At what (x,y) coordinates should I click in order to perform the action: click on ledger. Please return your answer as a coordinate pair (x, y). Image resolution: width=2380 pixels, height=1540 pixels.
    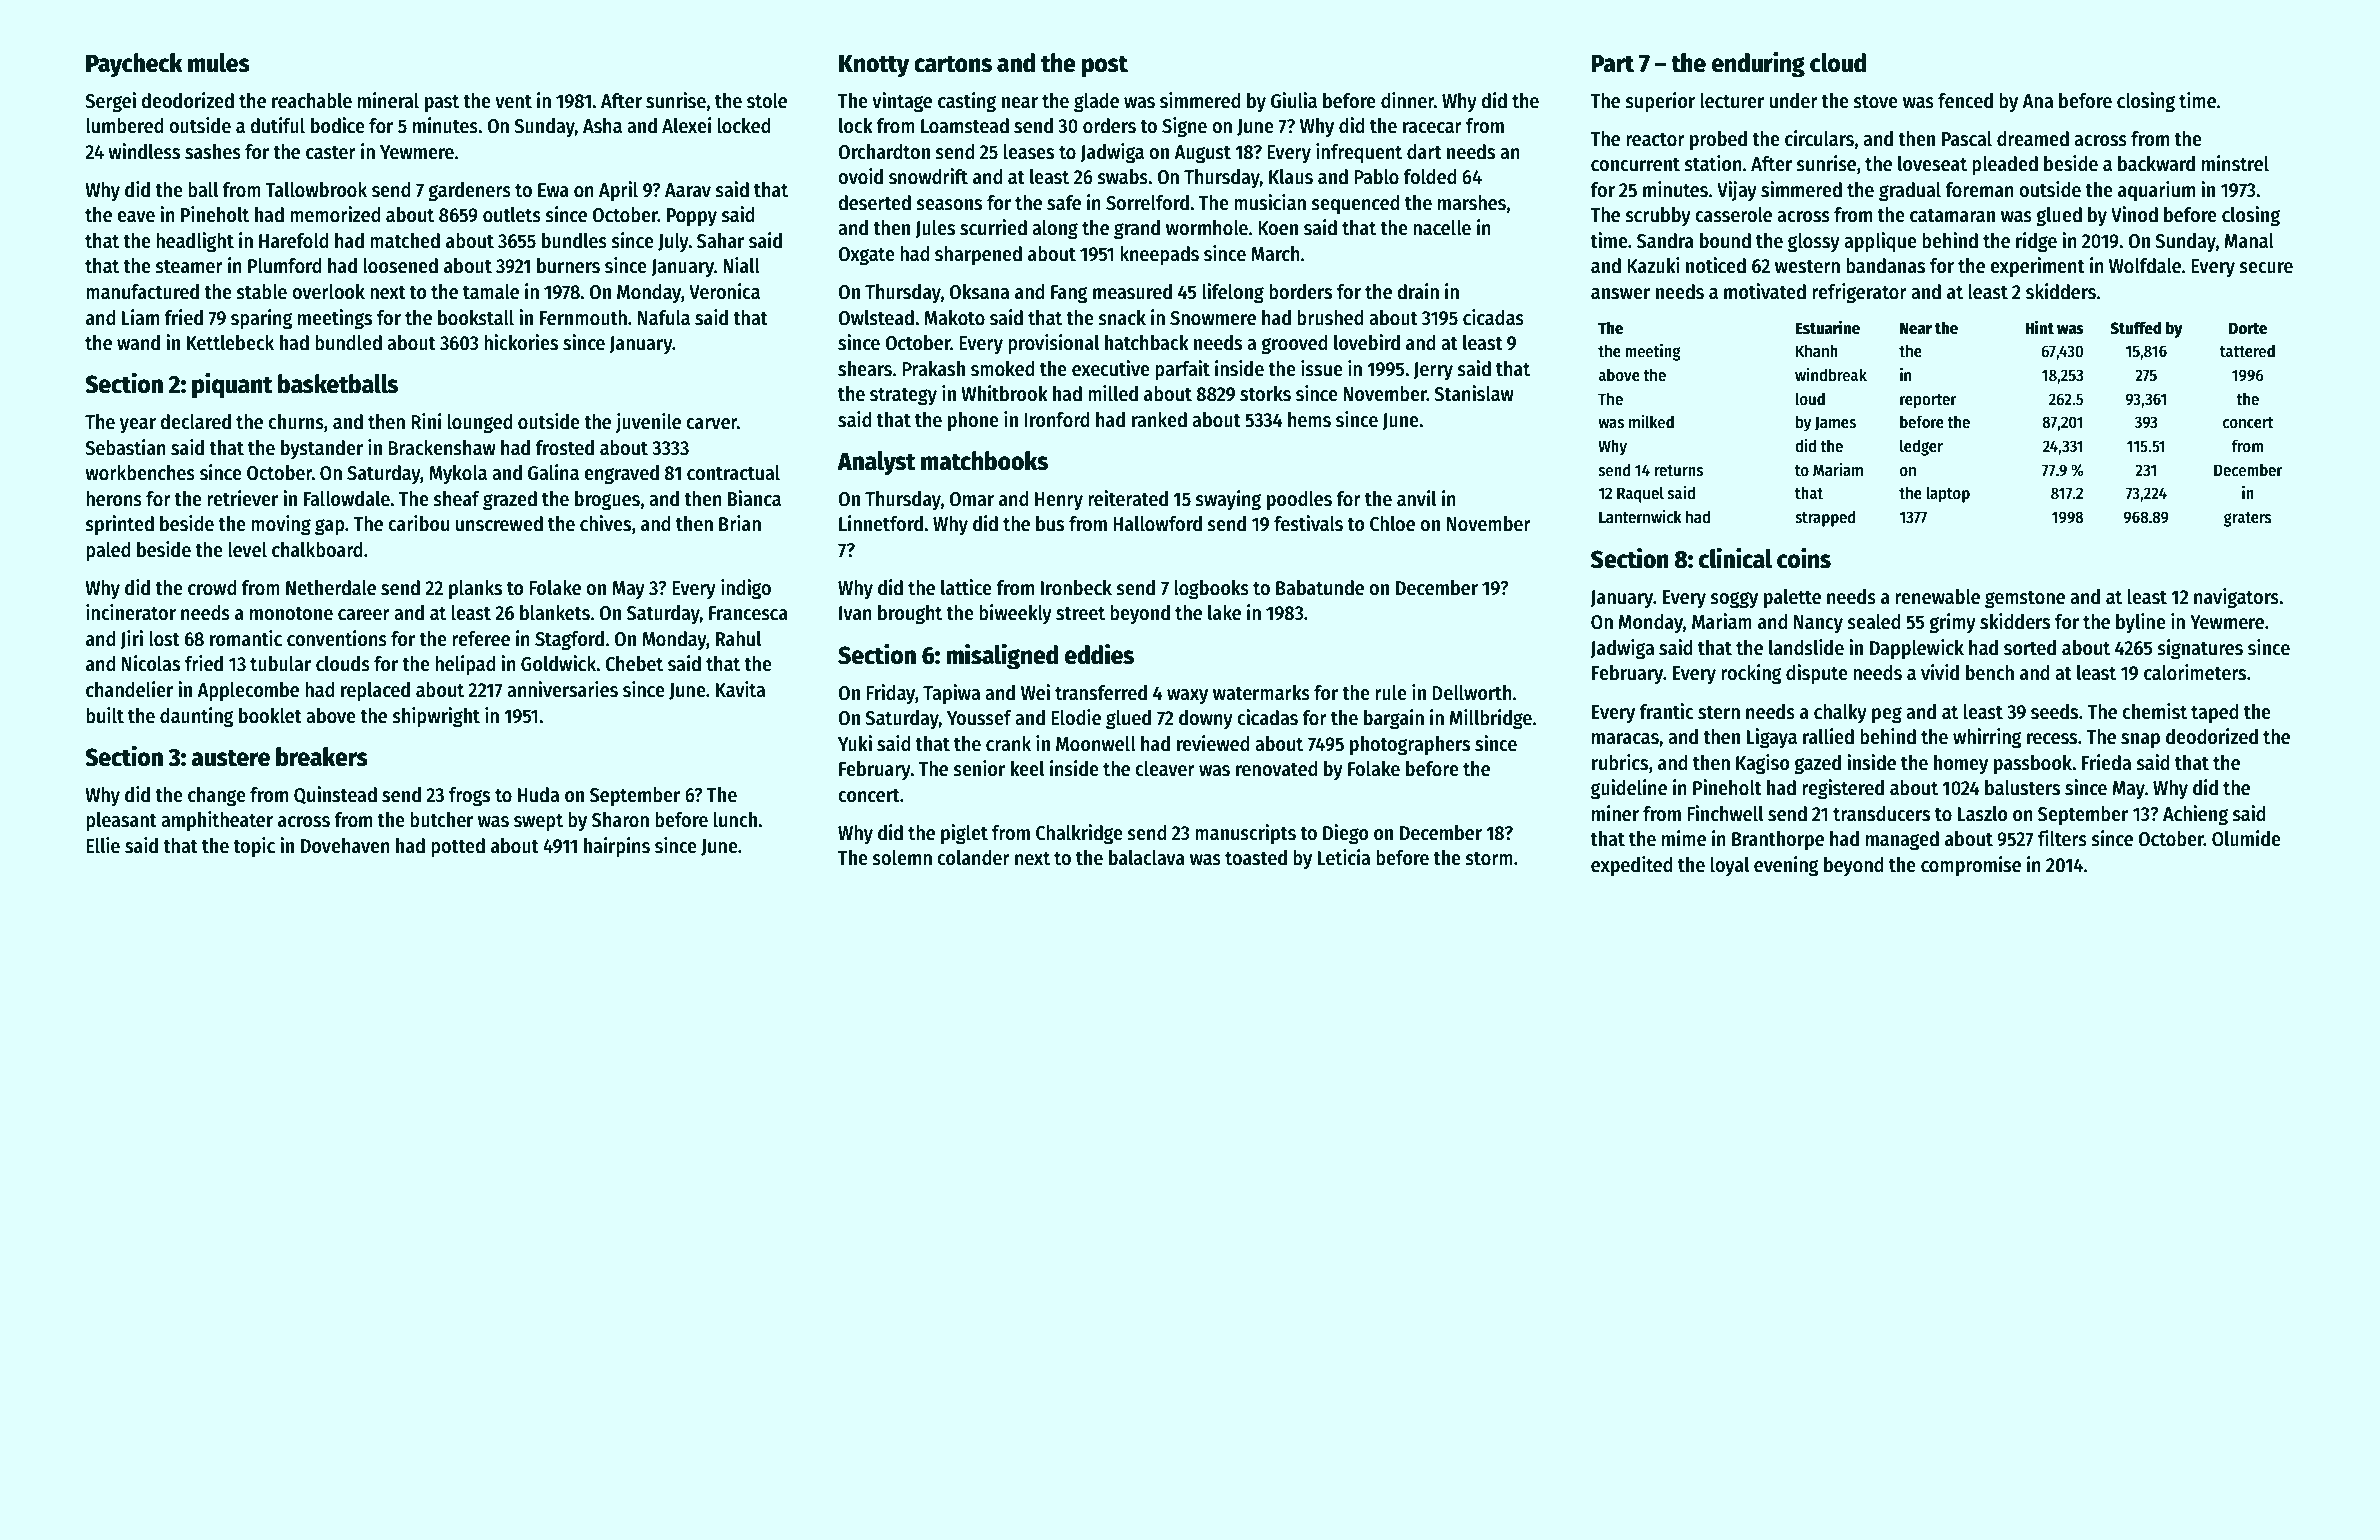
    Looking at the image, I should click on (1921, 447).
